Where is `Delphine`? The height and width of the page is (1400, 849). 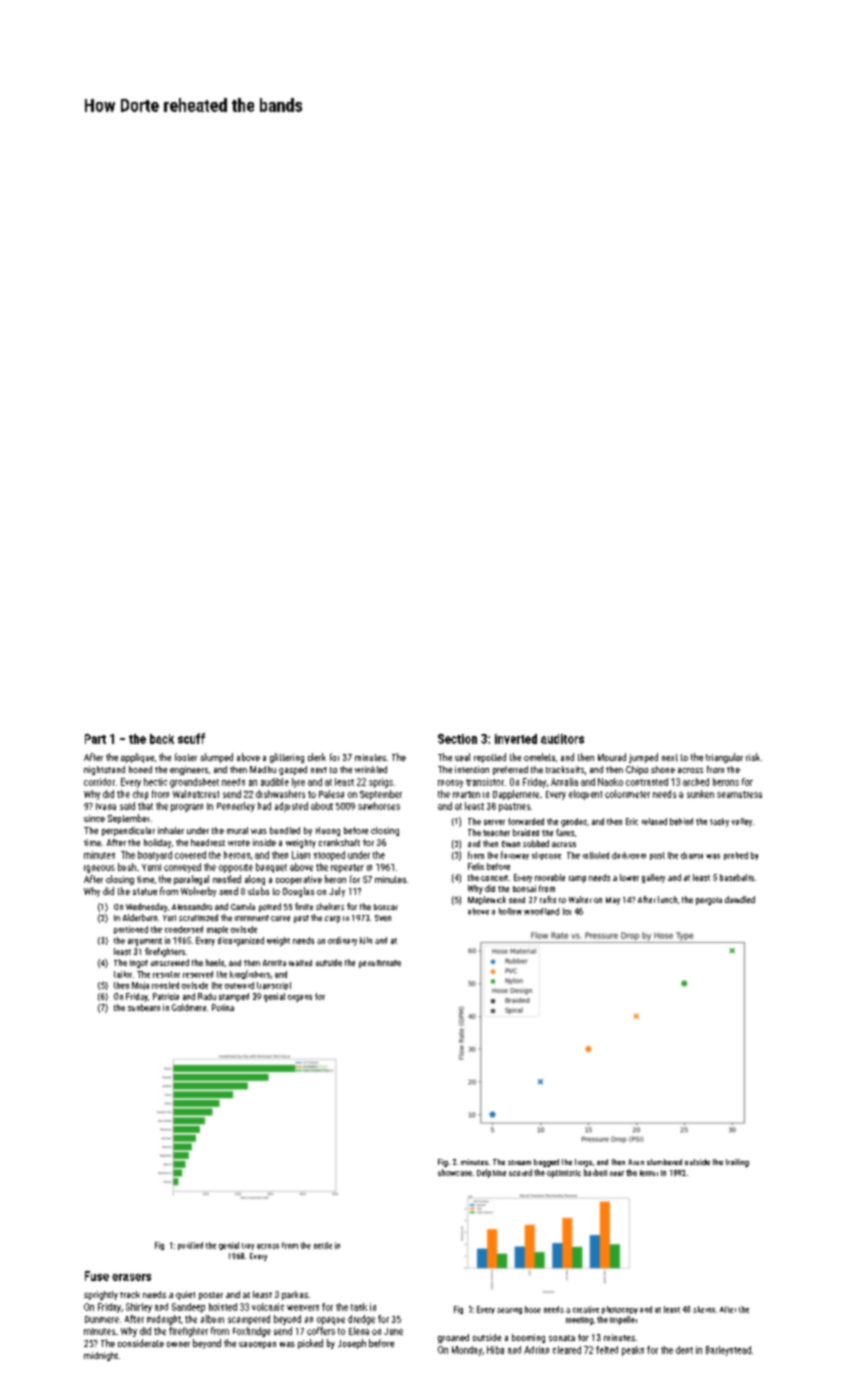
Delphine is located at coordinates (491, 1173).
